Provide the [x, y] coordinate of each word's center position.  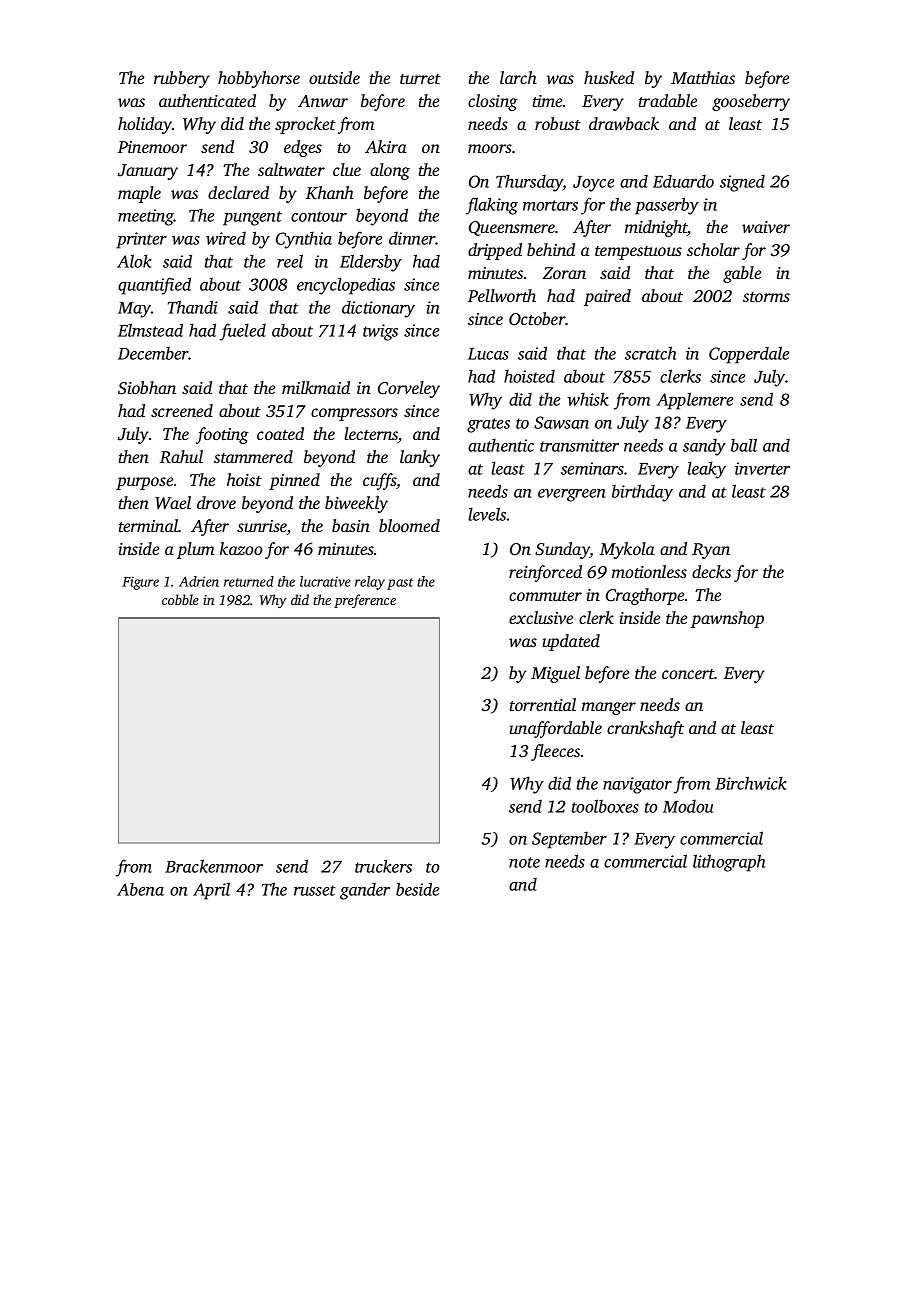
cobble [180, 599]
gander [365, 891]
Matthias [703, 77]
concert [688, 674]
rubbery [182, 79]
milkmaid [316, 387]
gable [742, 274]
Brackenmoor [214, 866]
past [400, 584]
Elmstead [150, 330]
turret [420, 79]
